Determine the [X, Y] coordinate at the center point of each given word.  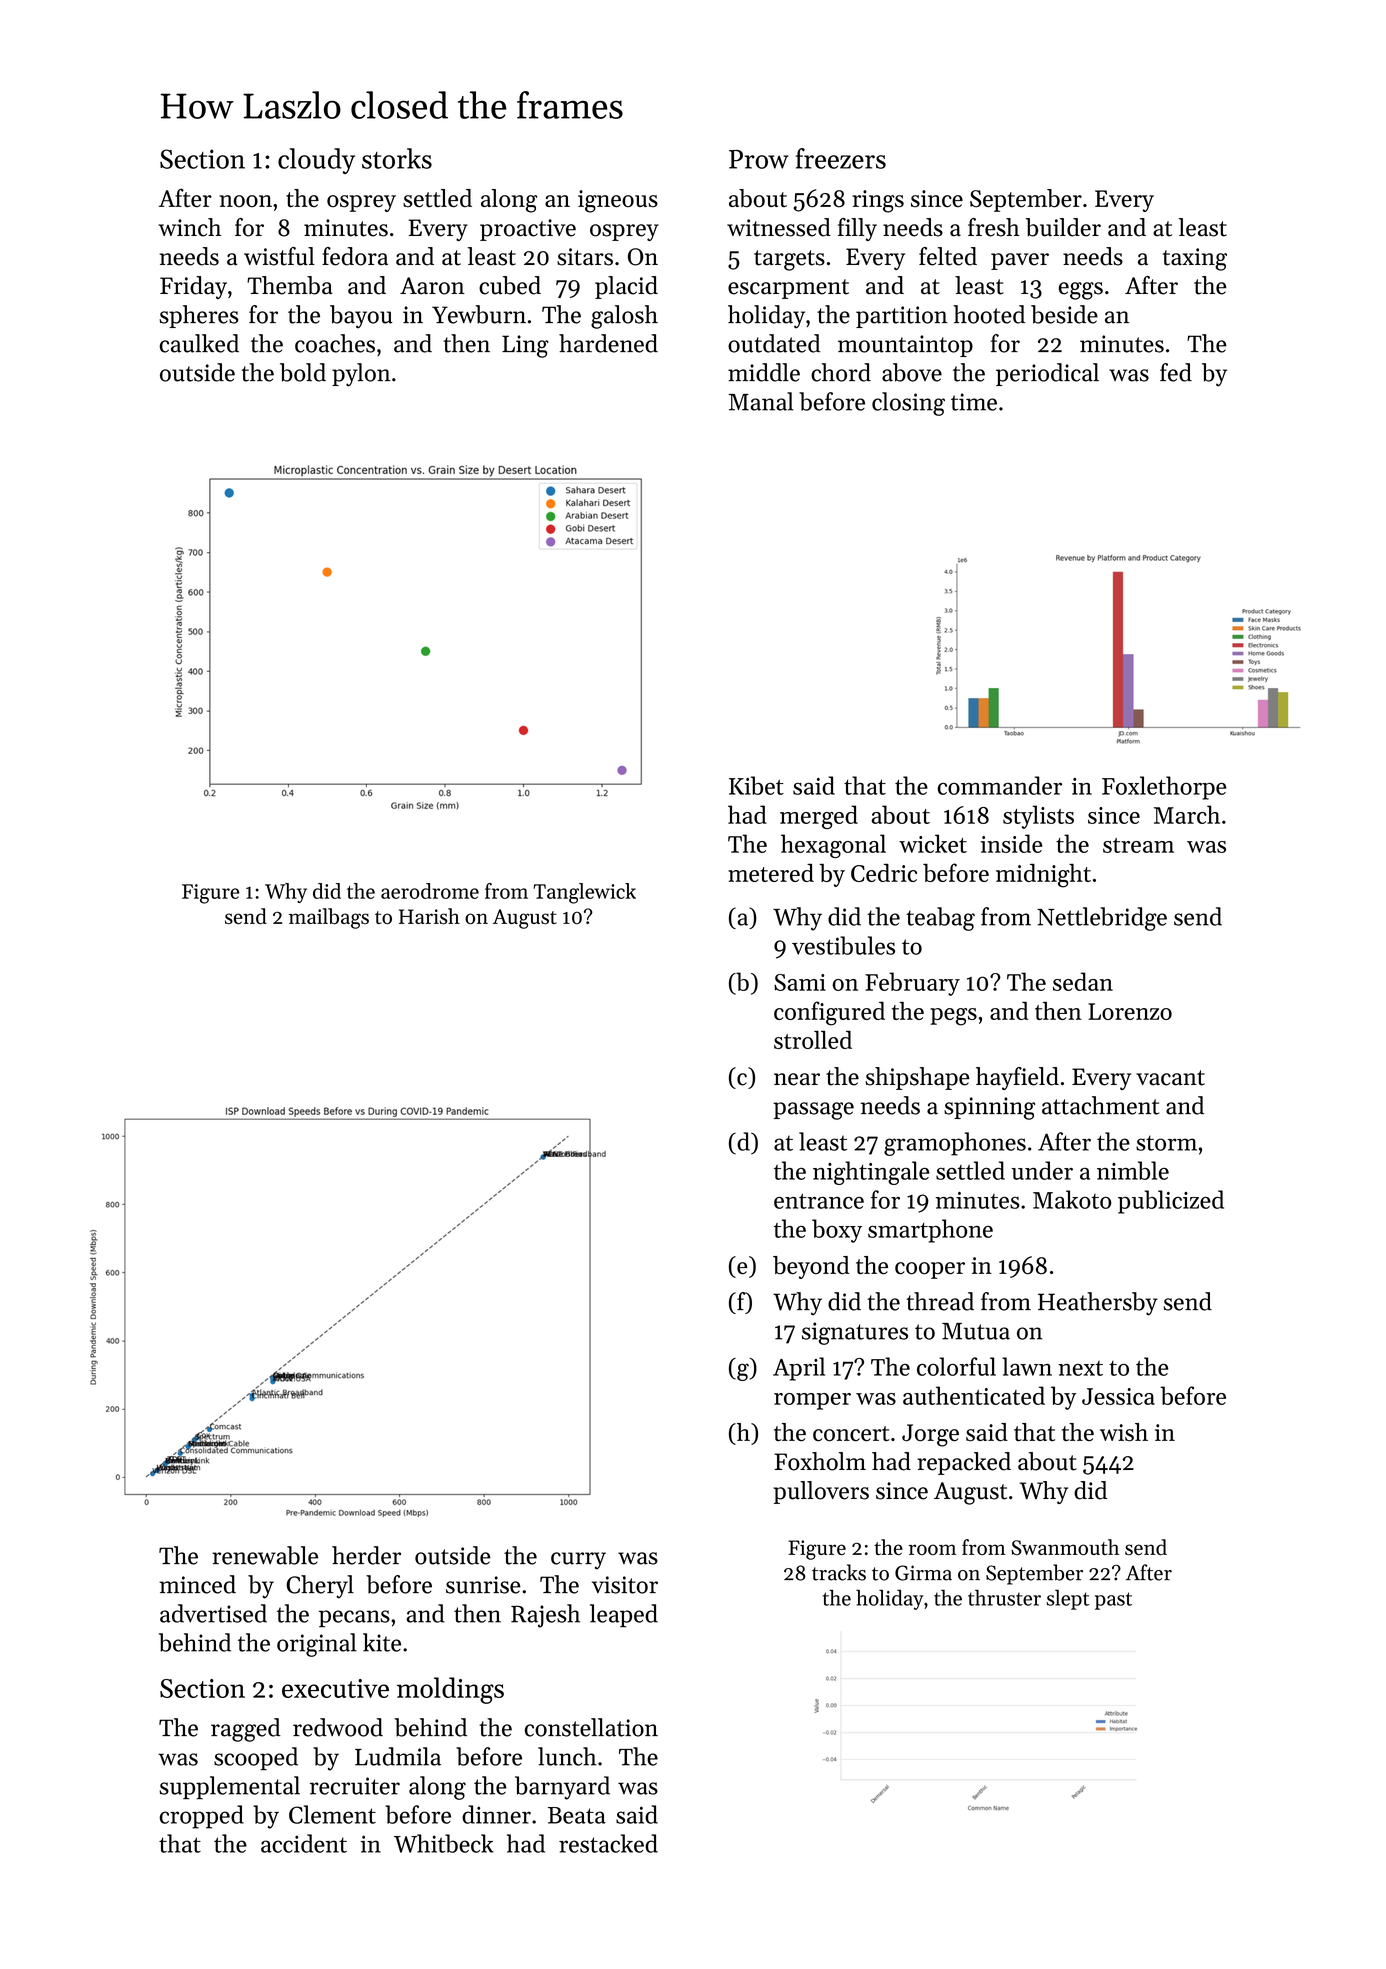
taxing [1195, 259]
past [1113, 1601]
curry [578, 1561]
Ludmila [398, 1756]
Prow [759, 159]
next [1080, 1368]
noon [246, 201]
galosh [624, 317]
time [974, 402]
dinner [496, 1814]
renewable [265, 1555]
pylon [361, 375]
